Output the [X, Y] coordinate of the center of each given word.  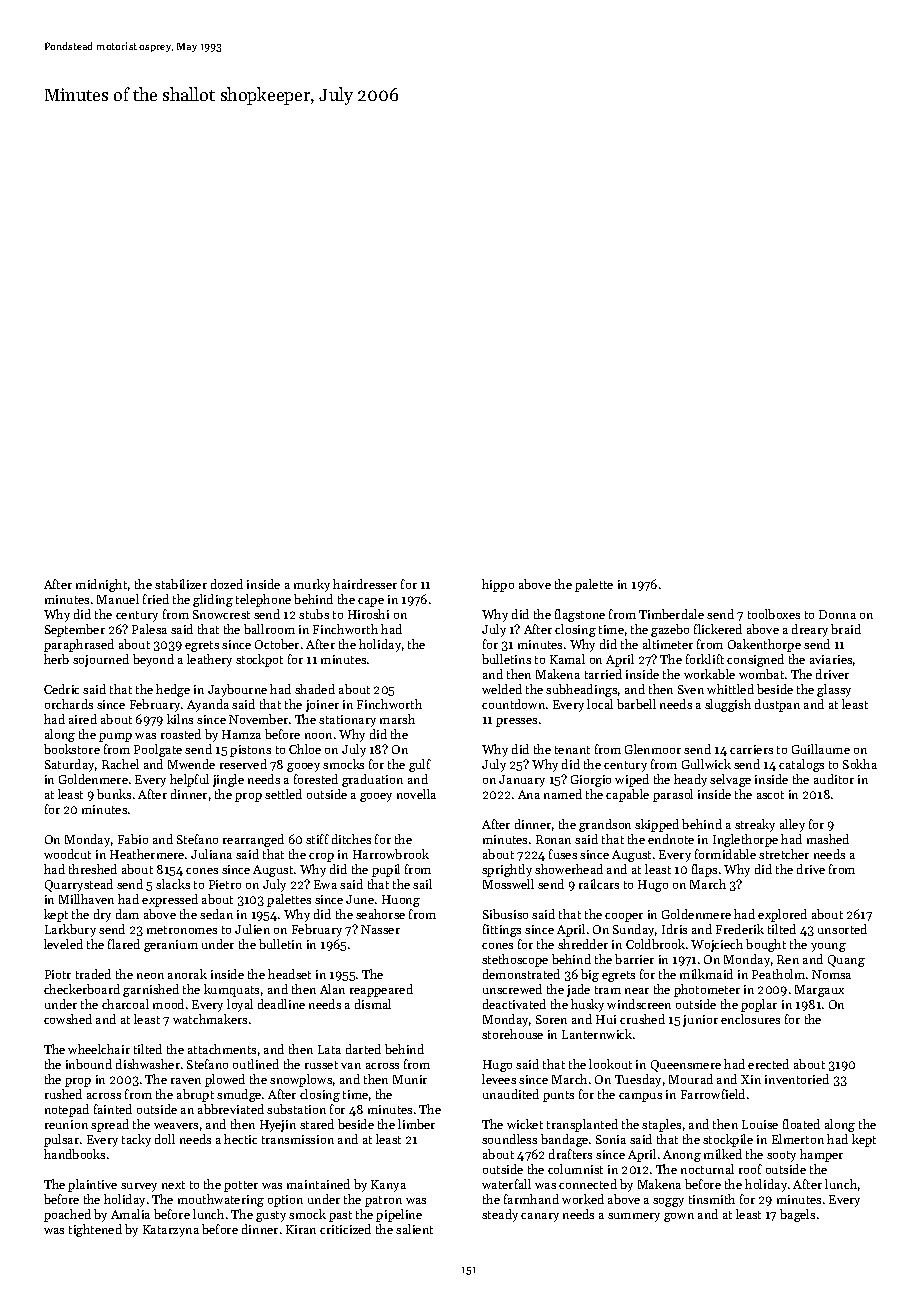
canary [540, 1217]
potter [241, 1186]
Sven [691, 689]
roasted [181, 734]
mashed [828, 839]
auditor [834, 779]
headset [289, 974]
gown [679, 1217]
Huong [401, 901]
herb [56, 659]
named [563, 794]
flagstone [580, 615]
